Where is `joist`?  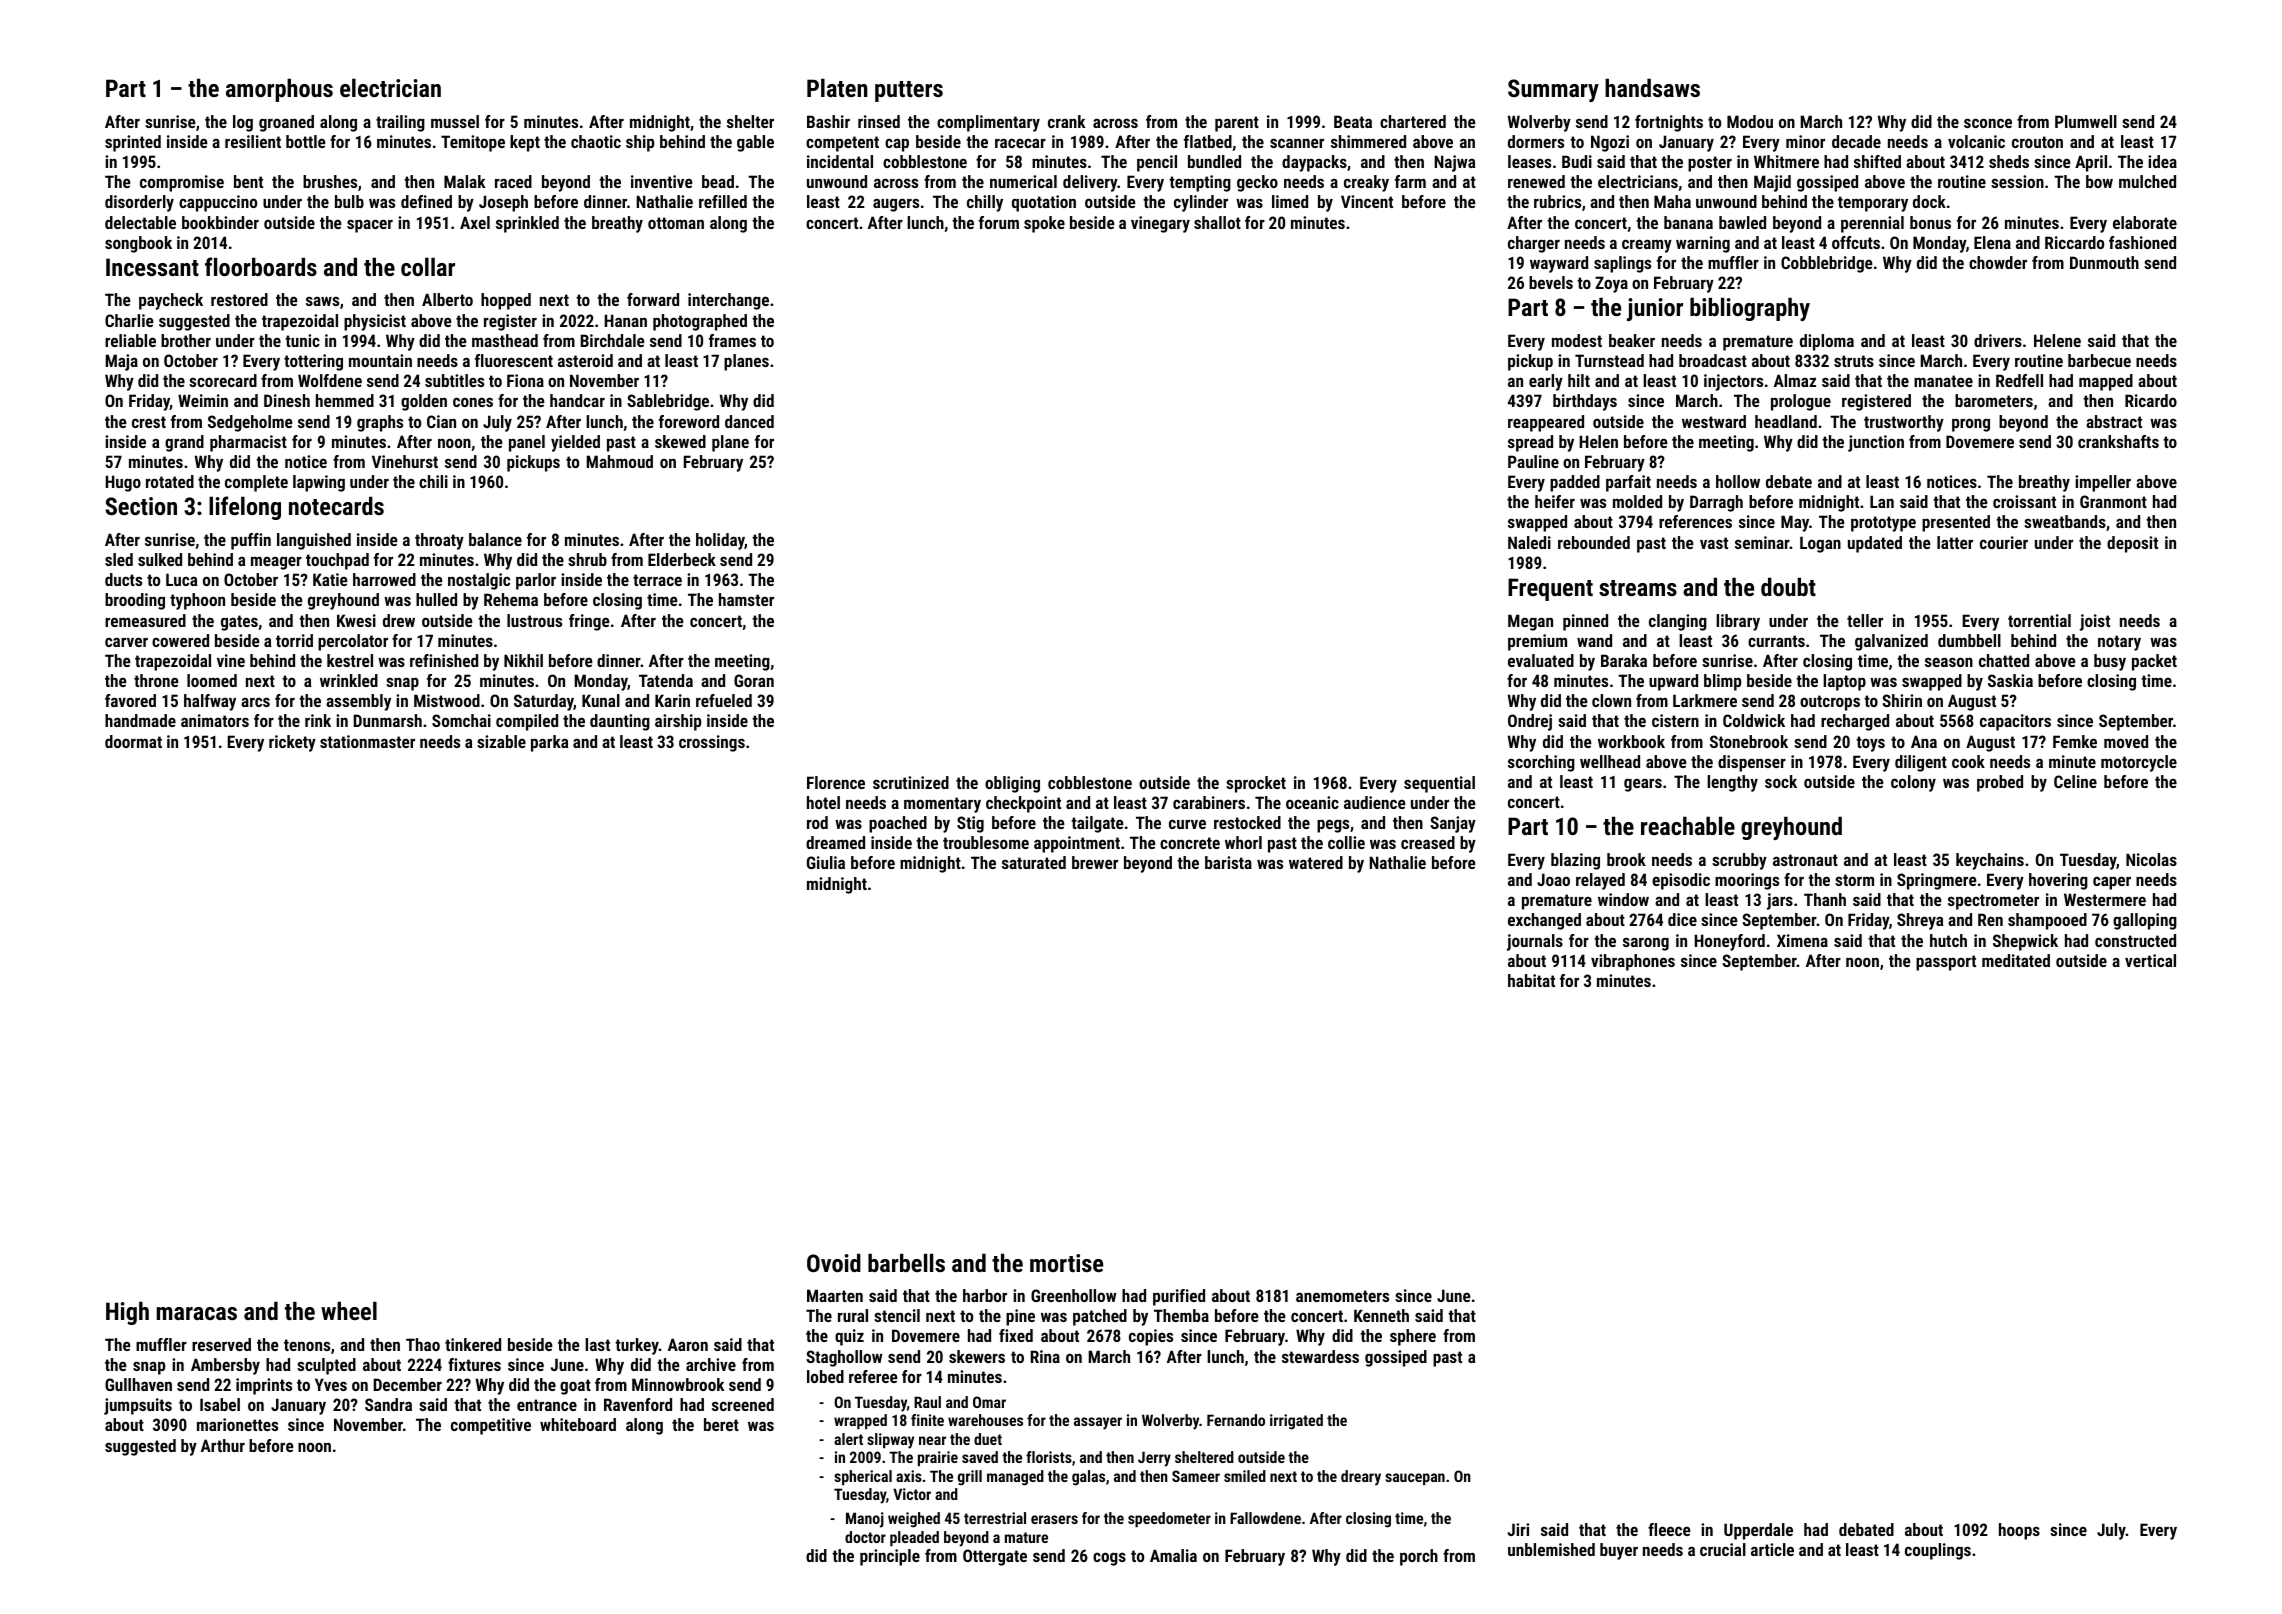
joist is located at coordinates (2095, 622).
